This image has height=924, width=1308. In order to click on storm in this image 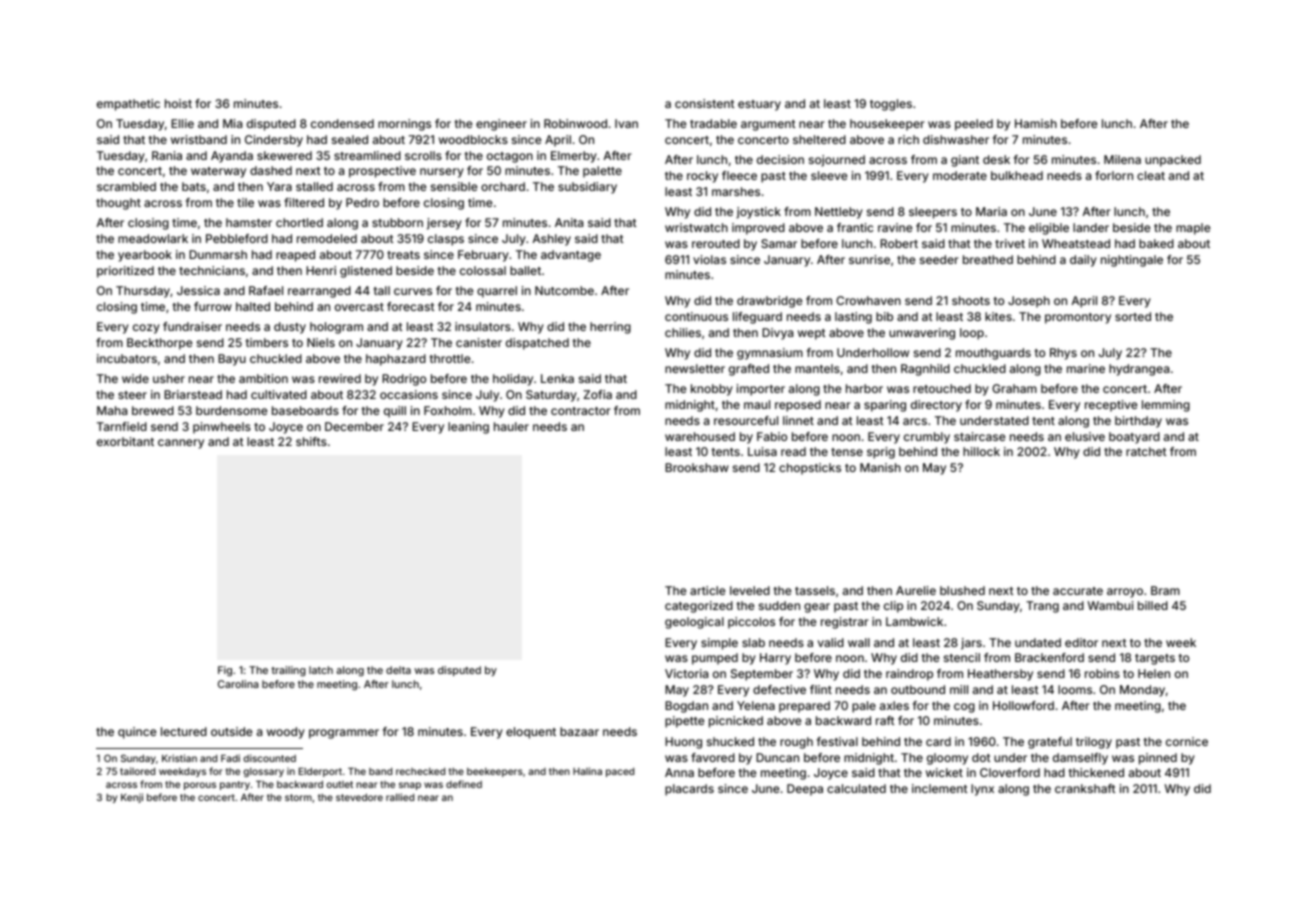, I will do `click(298, 797)`.
